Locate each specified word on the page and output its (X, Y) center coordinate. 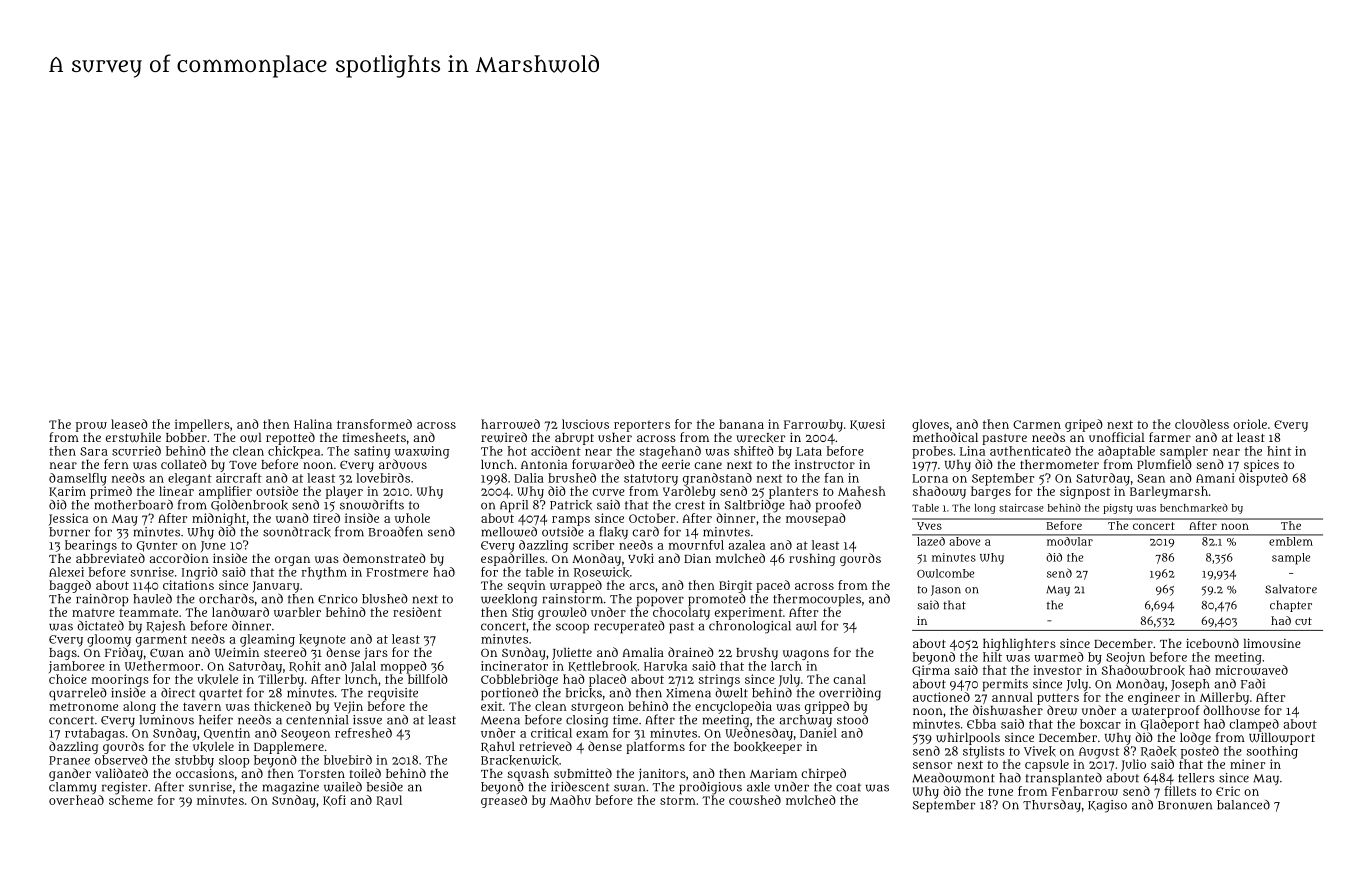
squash (528, 775)
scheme (131, 800)
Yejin (348, 707)
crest (690, 505)
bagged (70, 586)
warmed (1059, 657)
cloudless (1202, 424)
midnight (219, 519)
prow (91, 427)
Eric (1228, 791)
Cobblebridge (519, 680)
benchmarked (1194, 508)
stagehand (670, 452)
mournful (696, 545)
